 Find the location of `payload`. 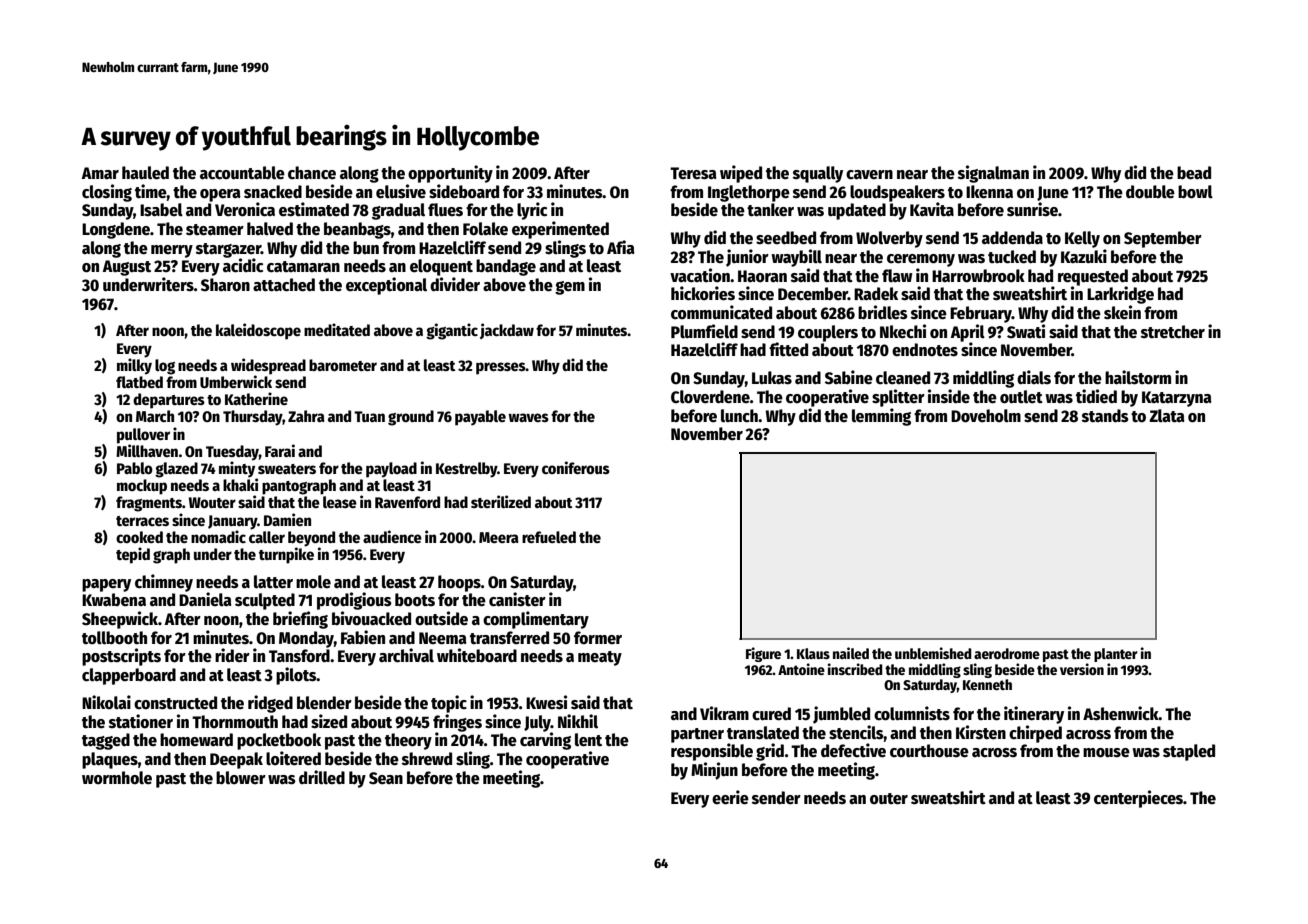

payload is located at coordinates (391, 470).
